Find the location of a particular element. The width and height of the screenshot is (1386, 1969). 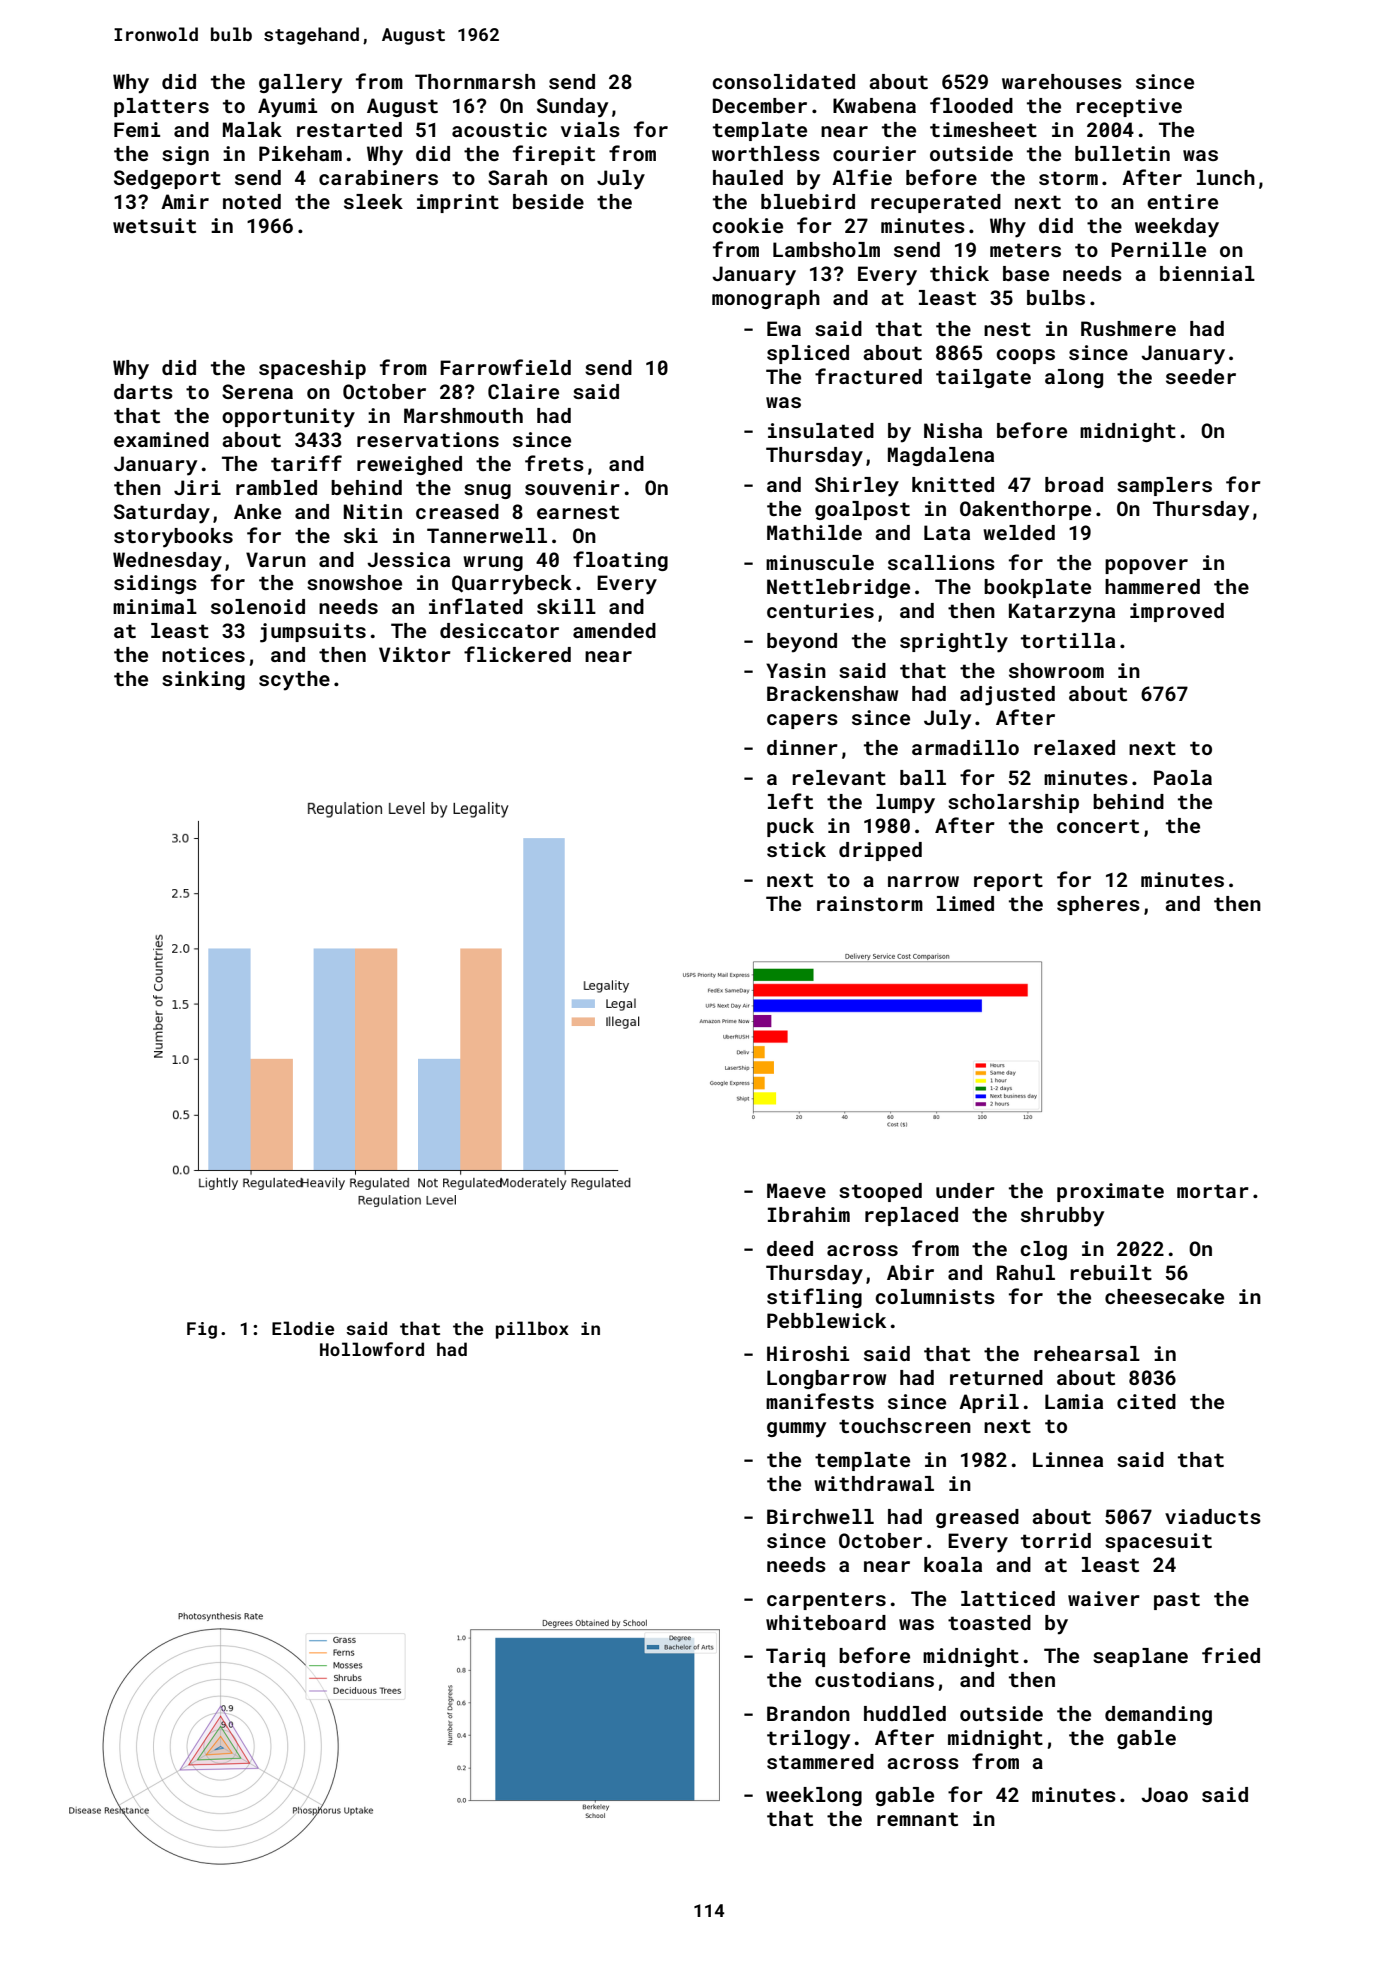

Joao is located at coordinates (1164, 1794).
